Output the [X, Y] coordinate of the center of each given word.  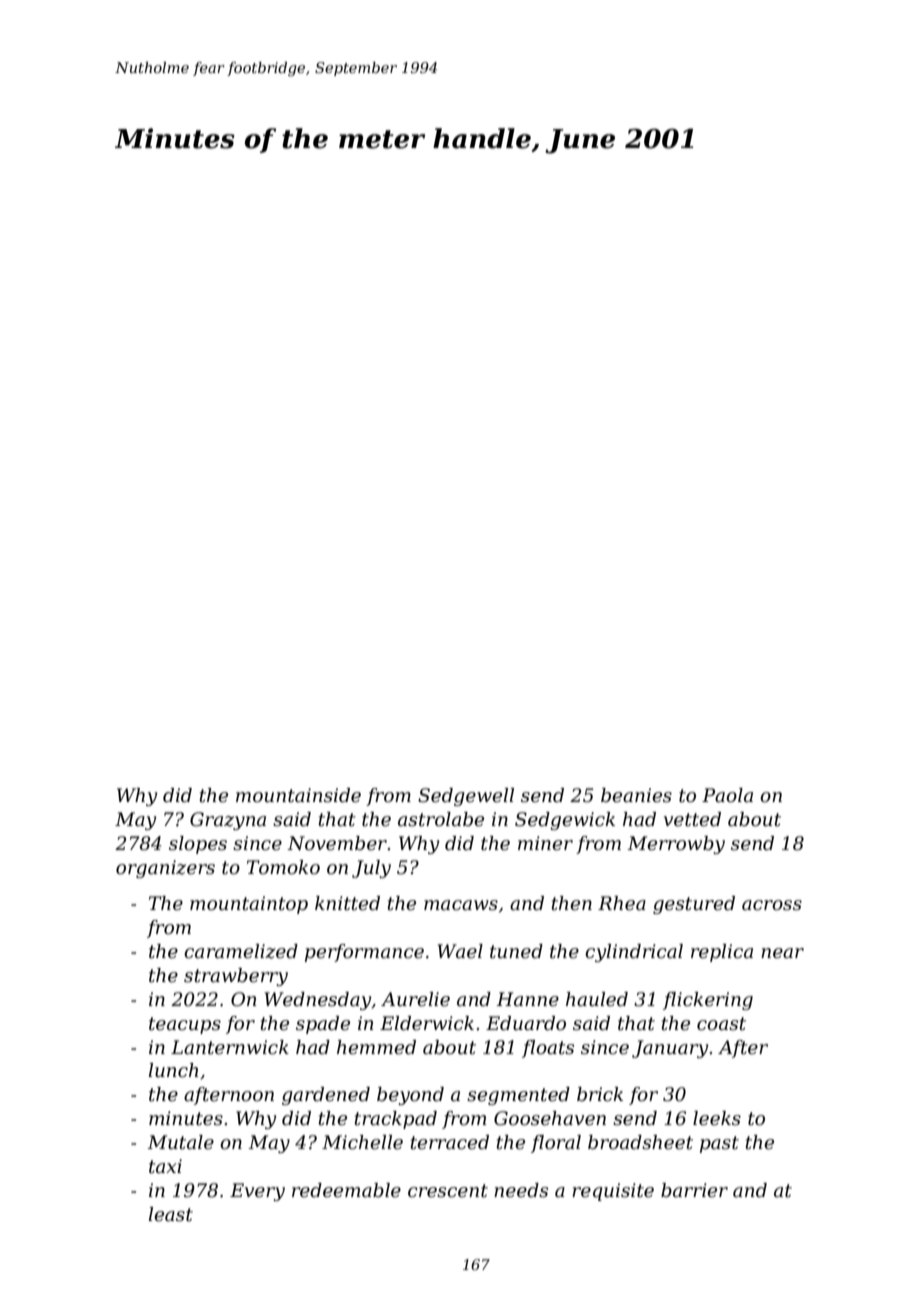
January [670, 1049]
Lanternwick [230, 1047]
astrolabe [441, 819]
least [171, 1214]
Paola [727, 795]
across [772, 905]
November [337, 843]
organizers [165, 869]
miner [545, 843]
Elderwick [427, 1023]
